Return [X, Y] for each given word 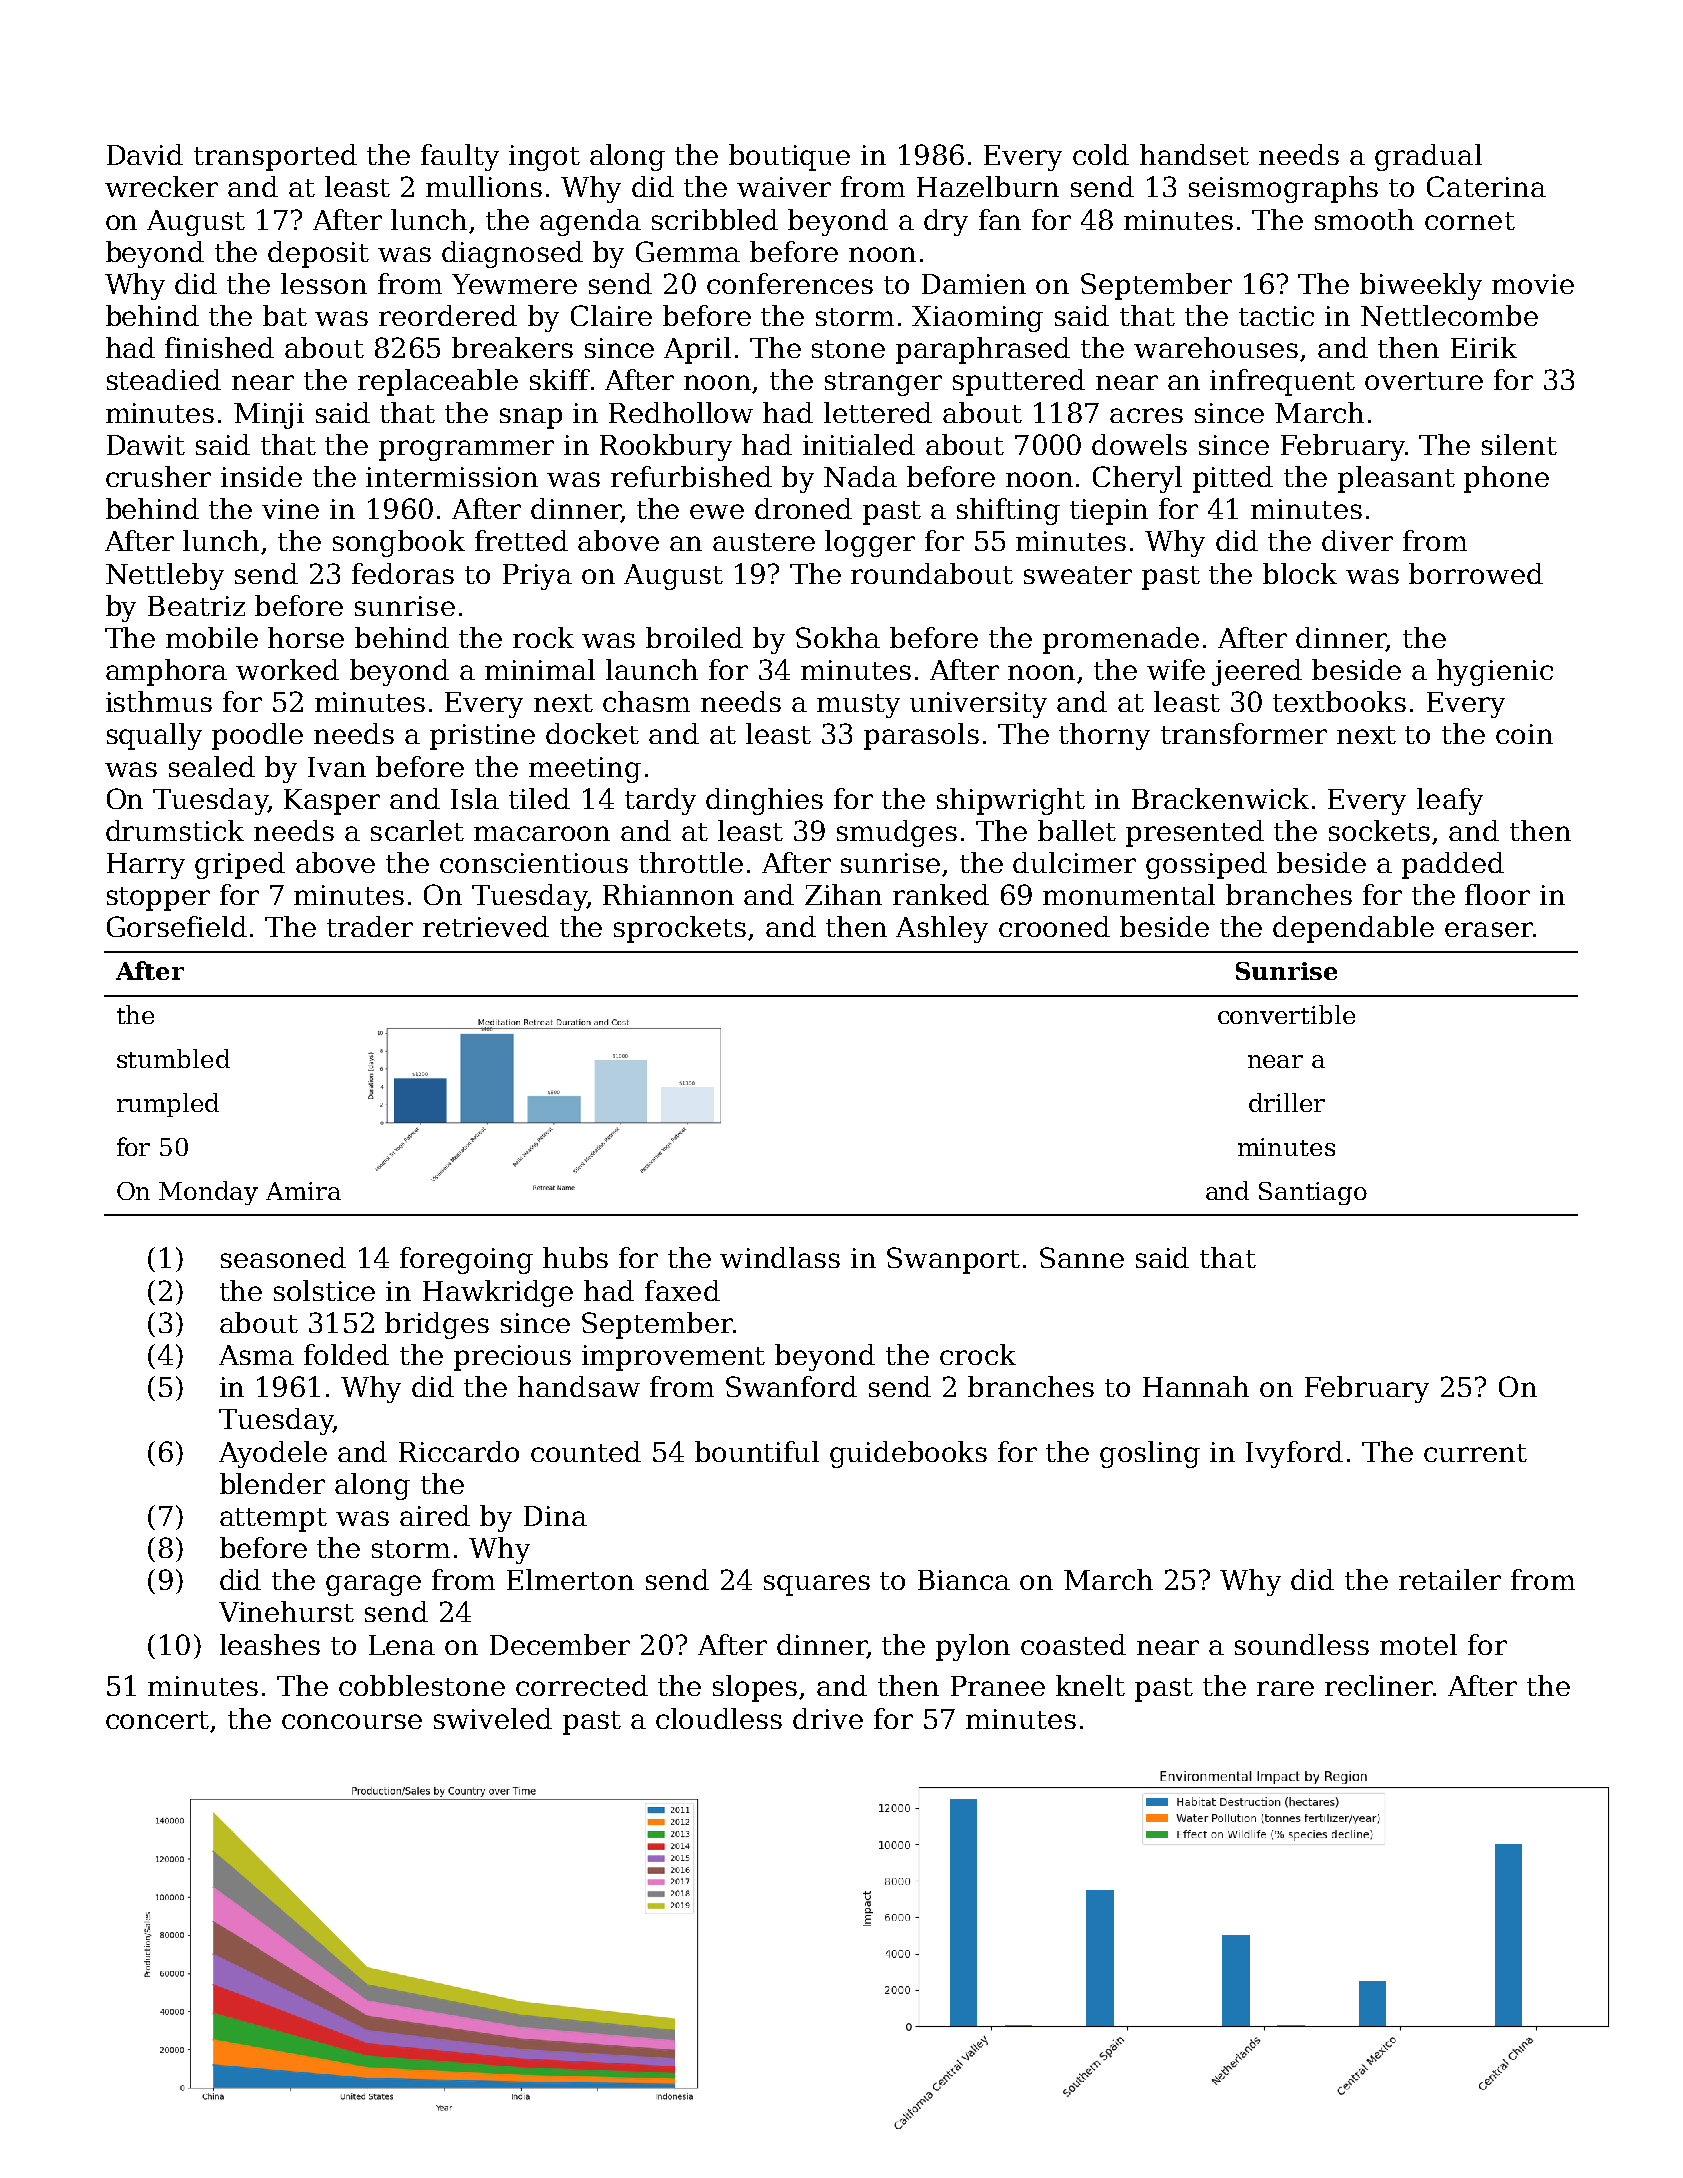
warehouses [1216, 347]
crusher [158, 476]
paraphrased [983, 350]
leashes [270, 1644]
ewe [717, 511]
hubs [575, 1257]
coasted [1073, 1644]
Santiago [1313, 1193]
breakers [512, 347]
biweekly [1421, 286]
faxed [682, 1290]
